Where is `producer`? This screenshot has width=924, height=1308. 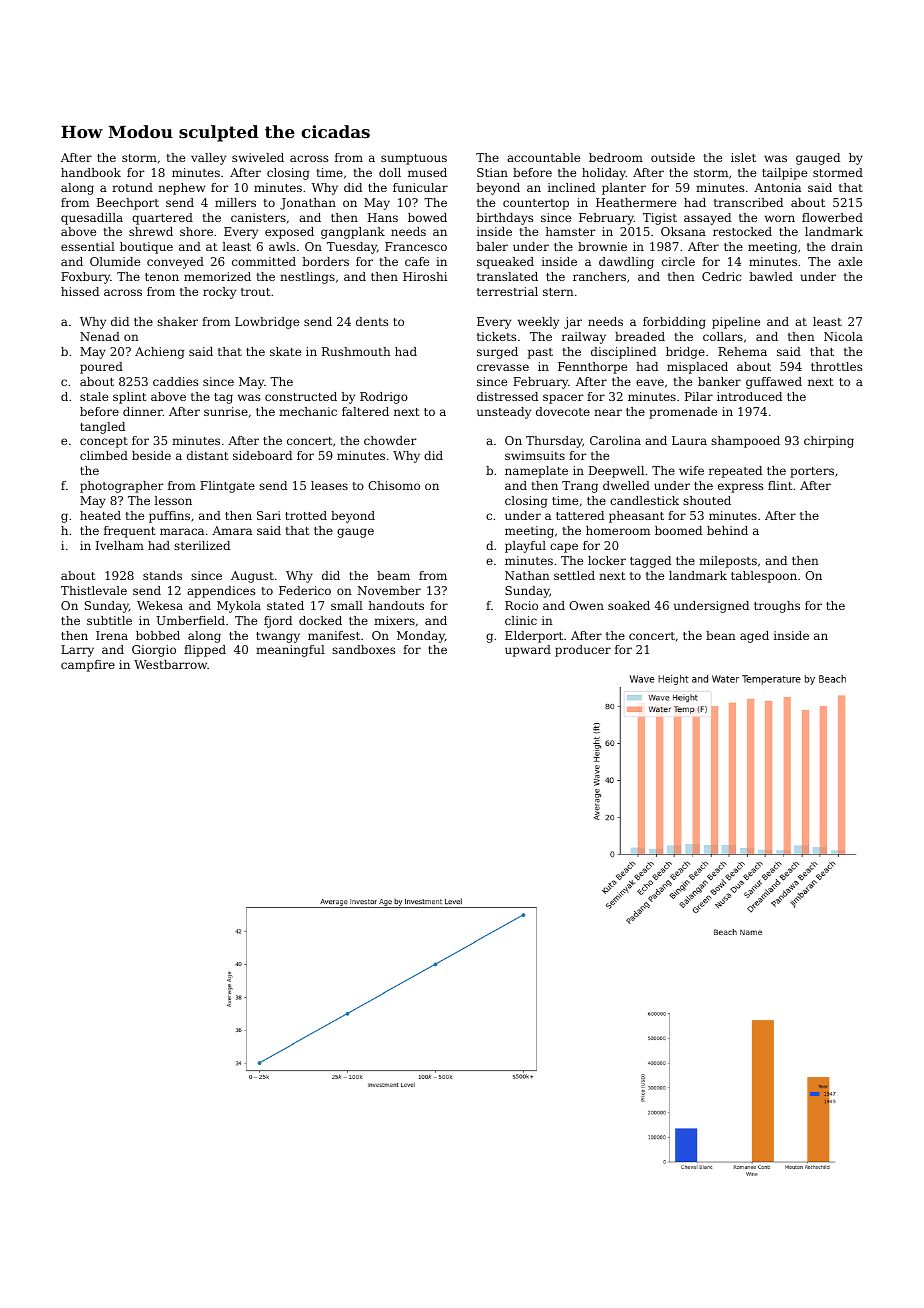 producer is located at coordinates (583, 651).
